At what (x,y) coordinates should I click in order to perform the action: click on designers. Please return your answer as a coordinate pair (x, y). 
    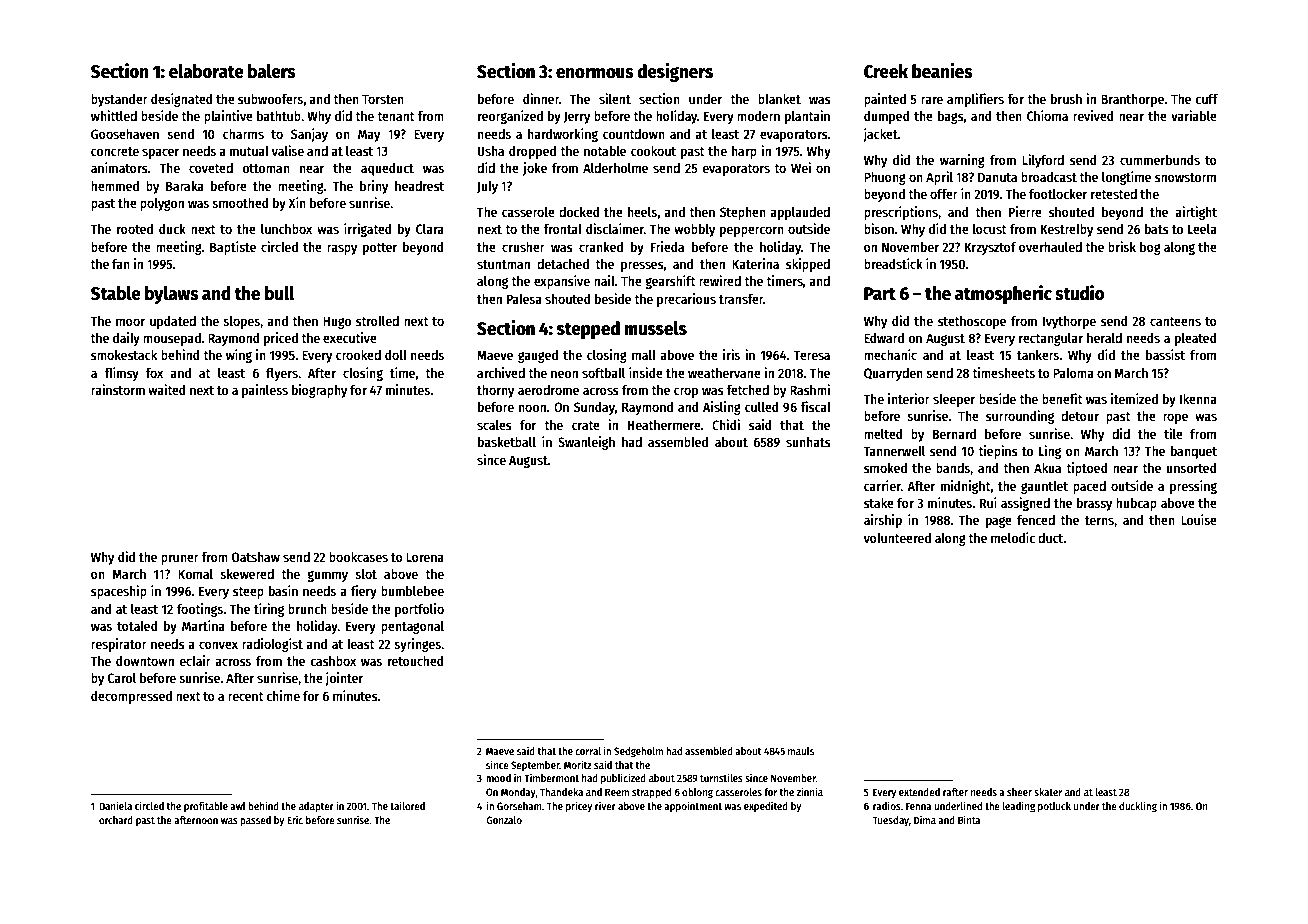
    Looking at the image, I should click on (675, 72).
